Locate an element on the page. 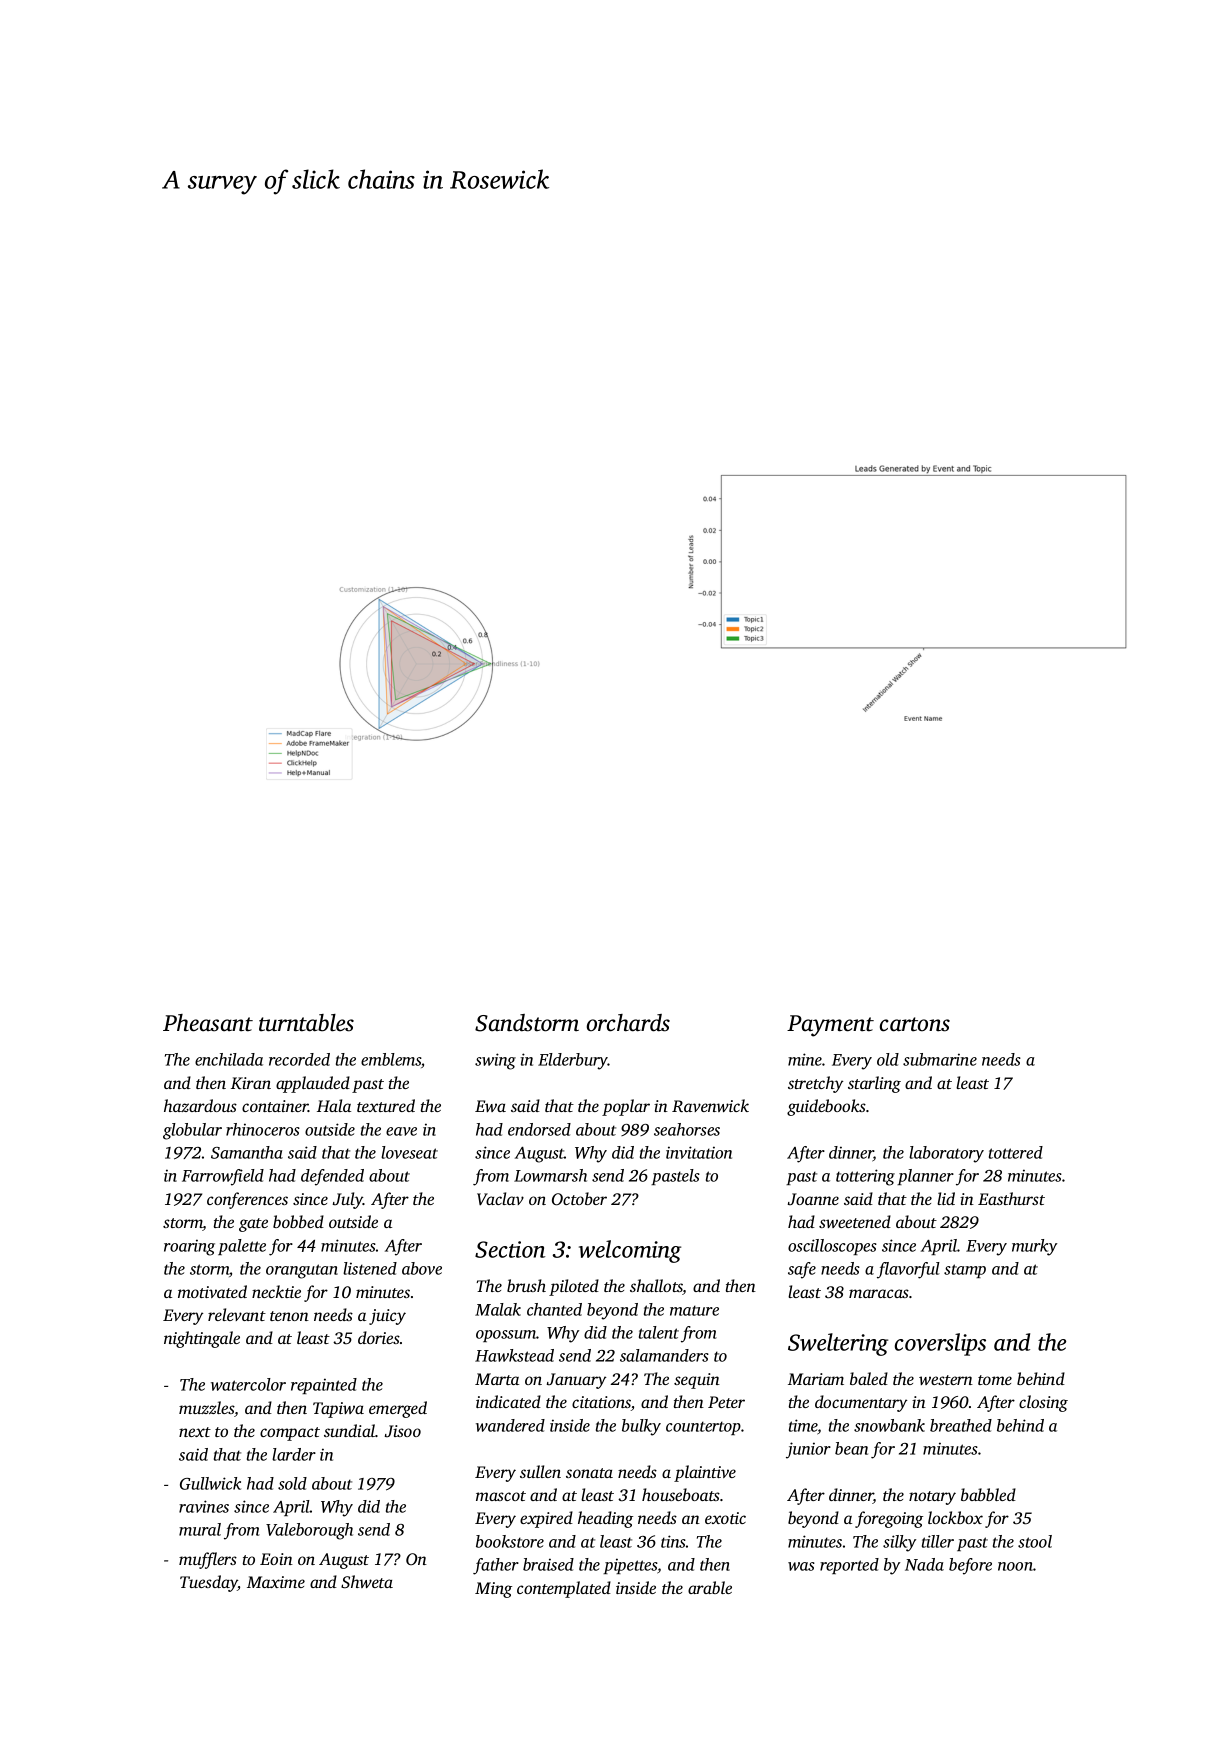 The image size is (1232, 1742). sold is located at coordinates (292, 1483).
